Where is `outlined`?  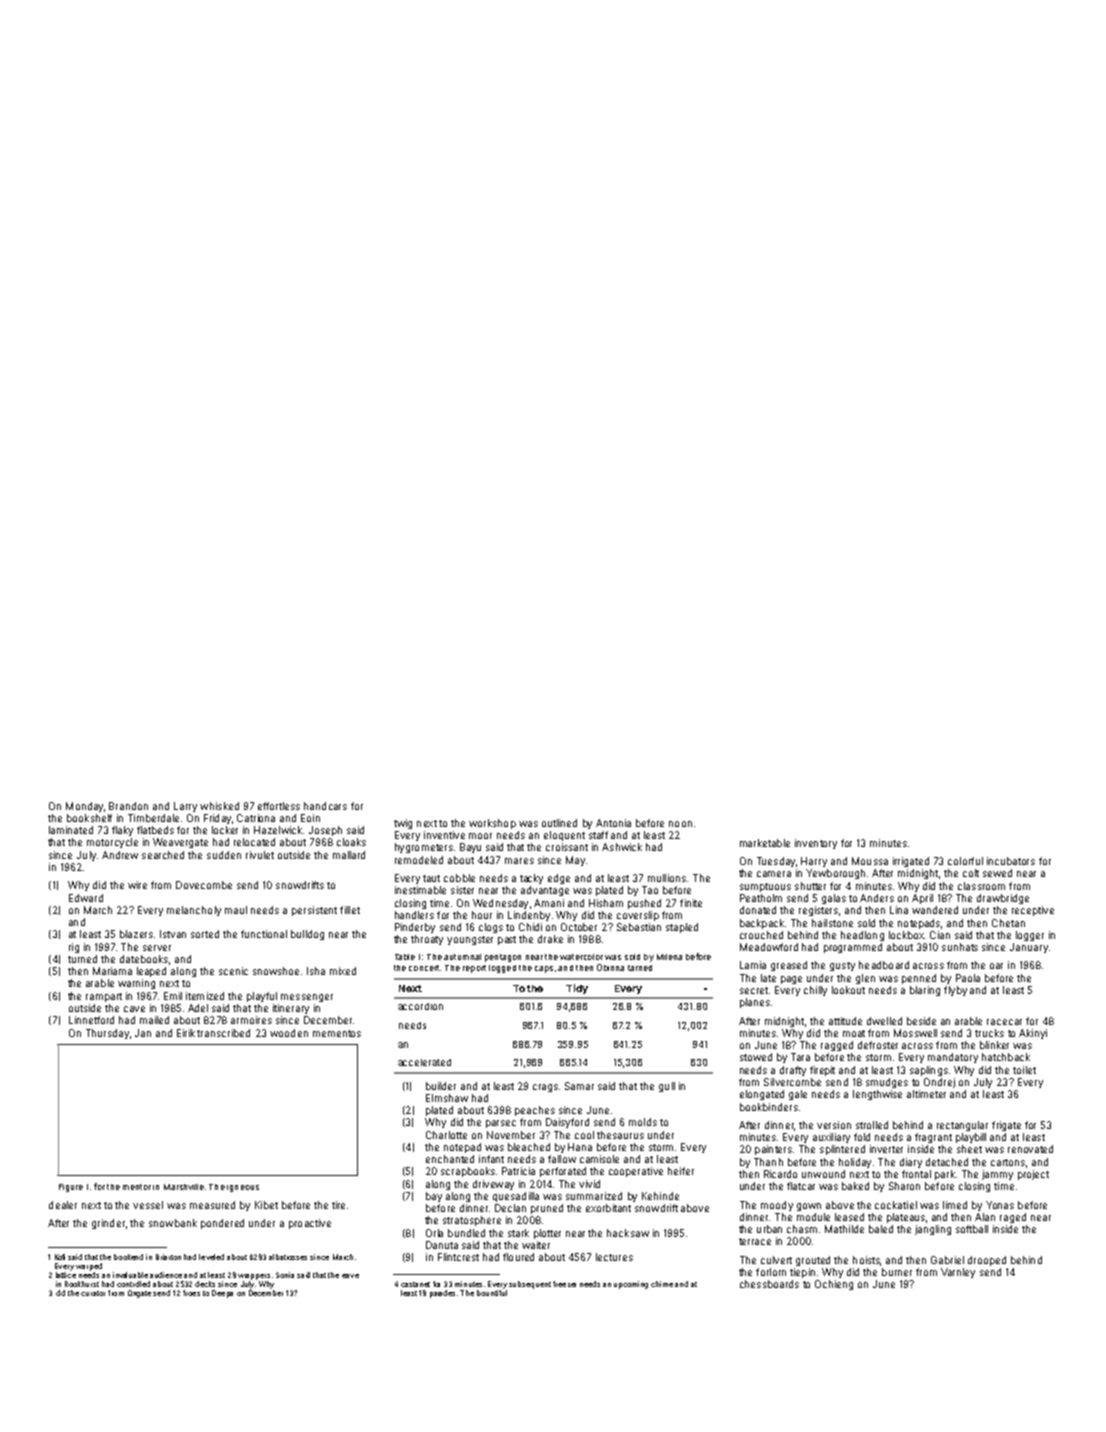
outlined is located at coordinates (559, 823).
